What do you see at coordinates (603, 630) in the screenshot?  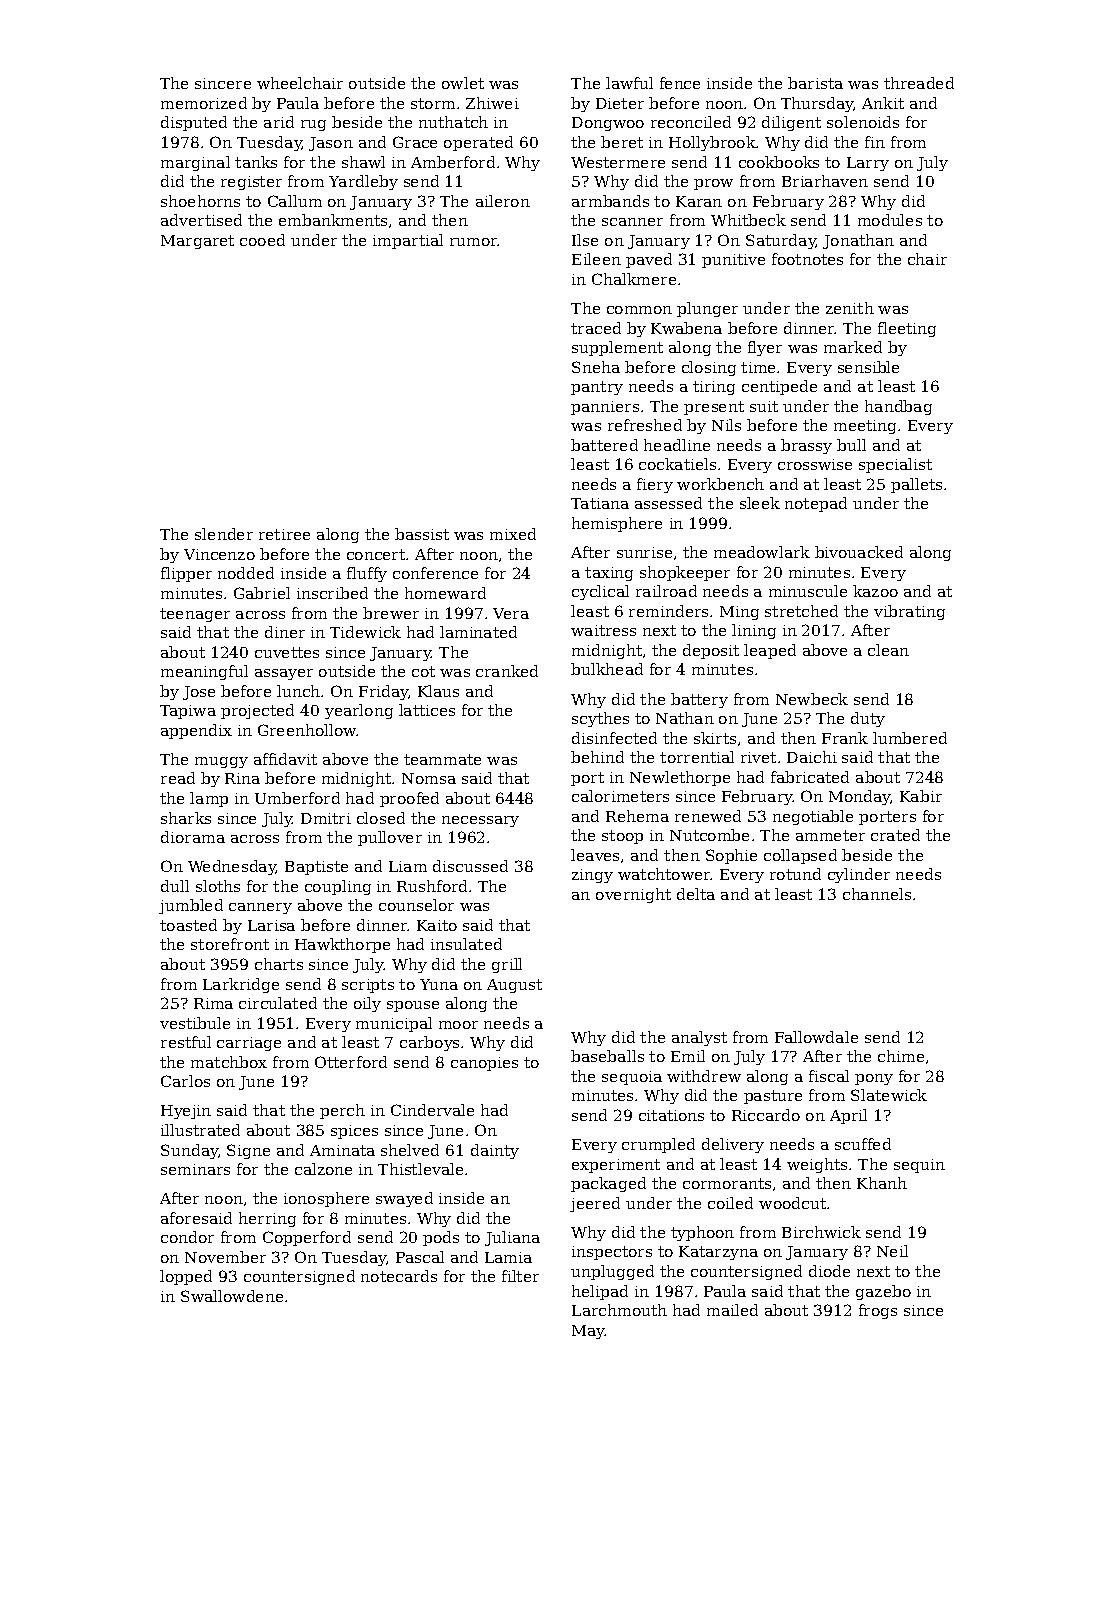 I see `waitress` at bounding box center [603, 630].
